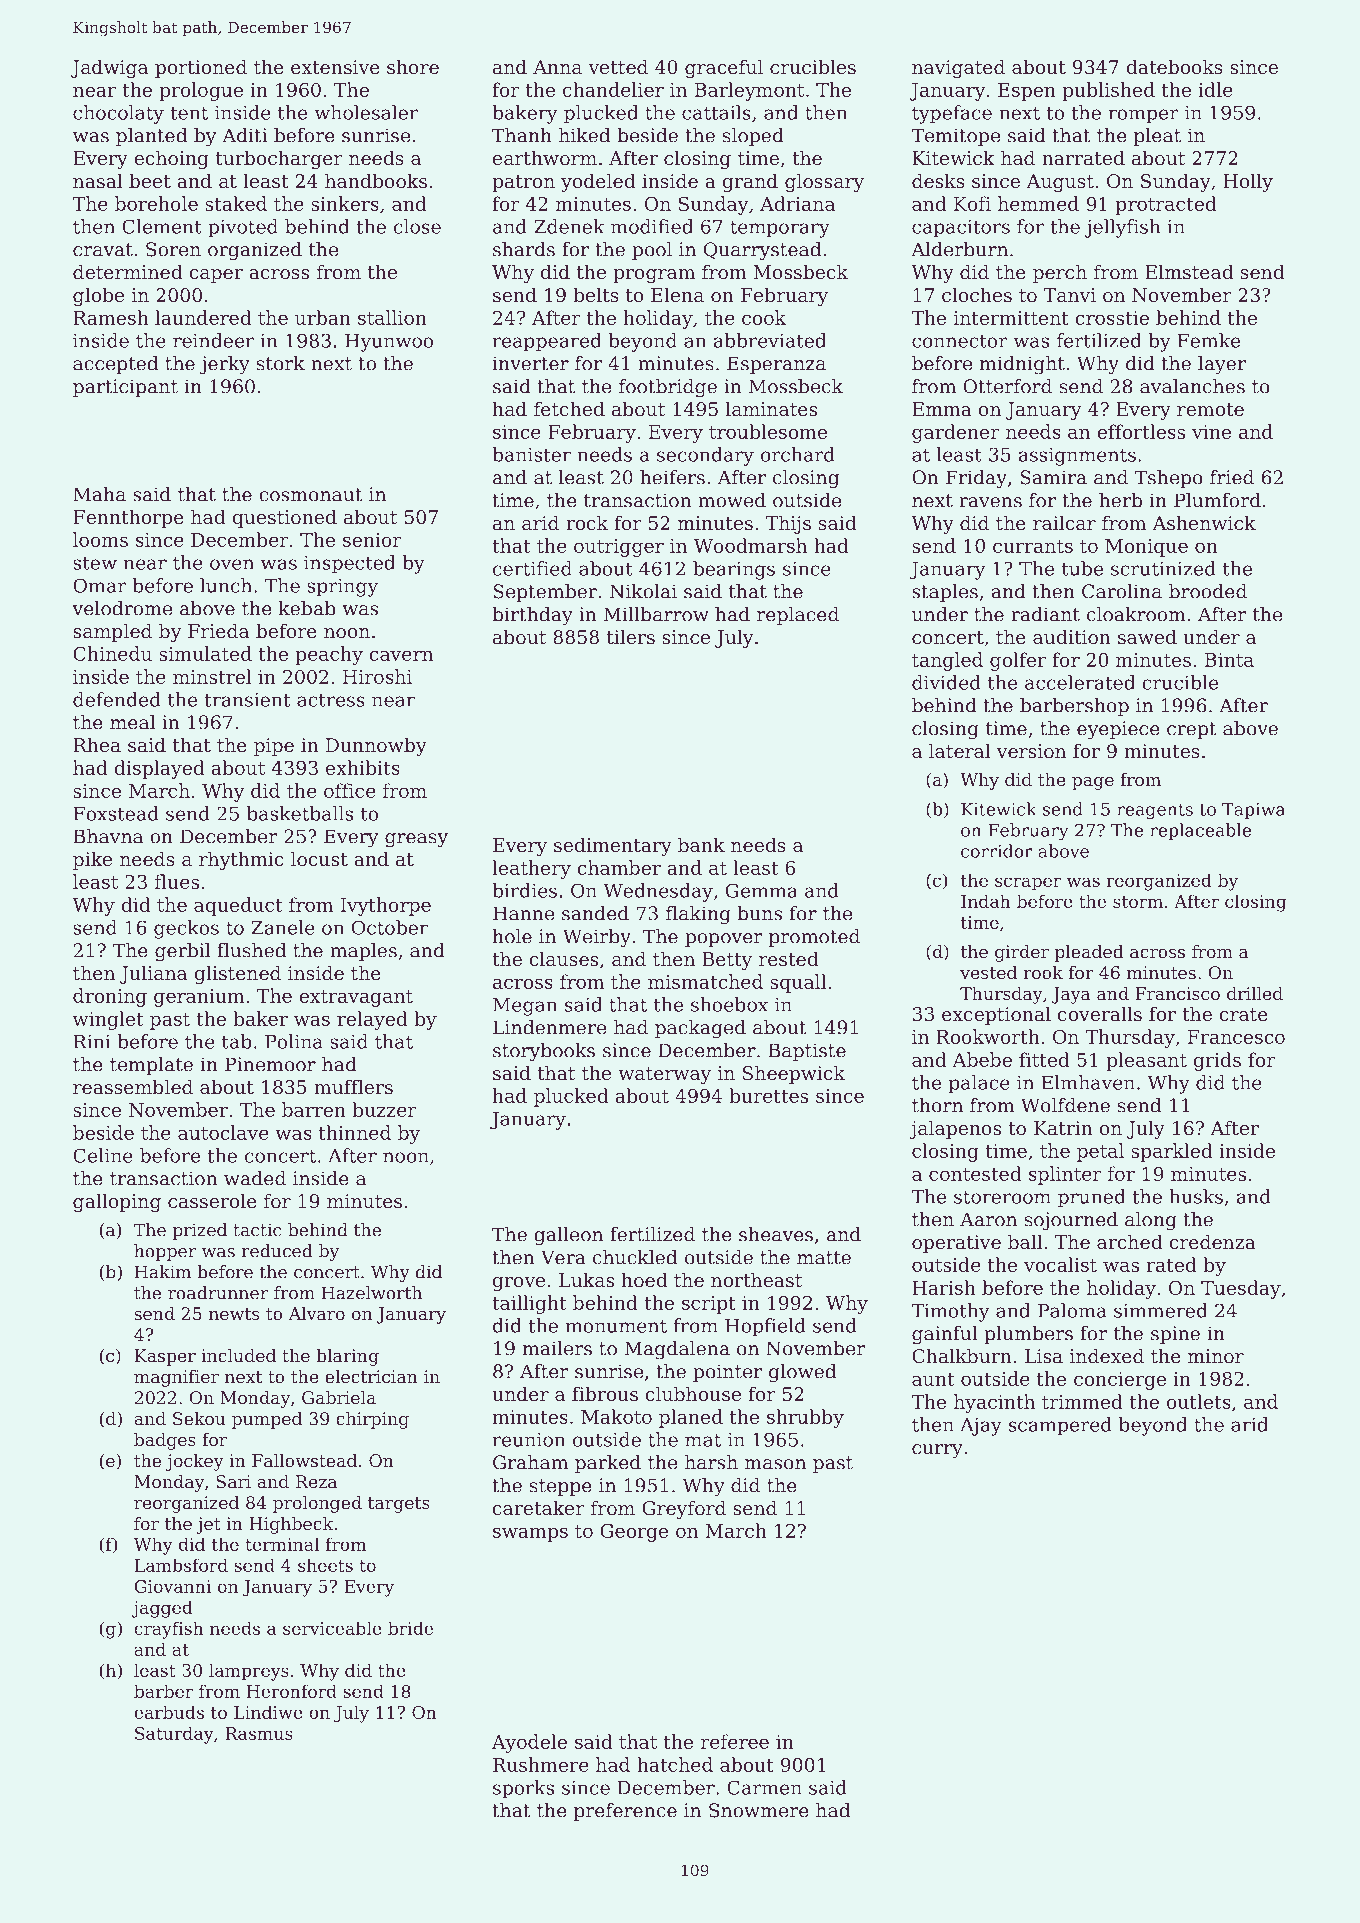 The image size is (1360, 1923). Describe the element at coordinates (109, 68) in the document. I see `Jadwiga` at that location.
